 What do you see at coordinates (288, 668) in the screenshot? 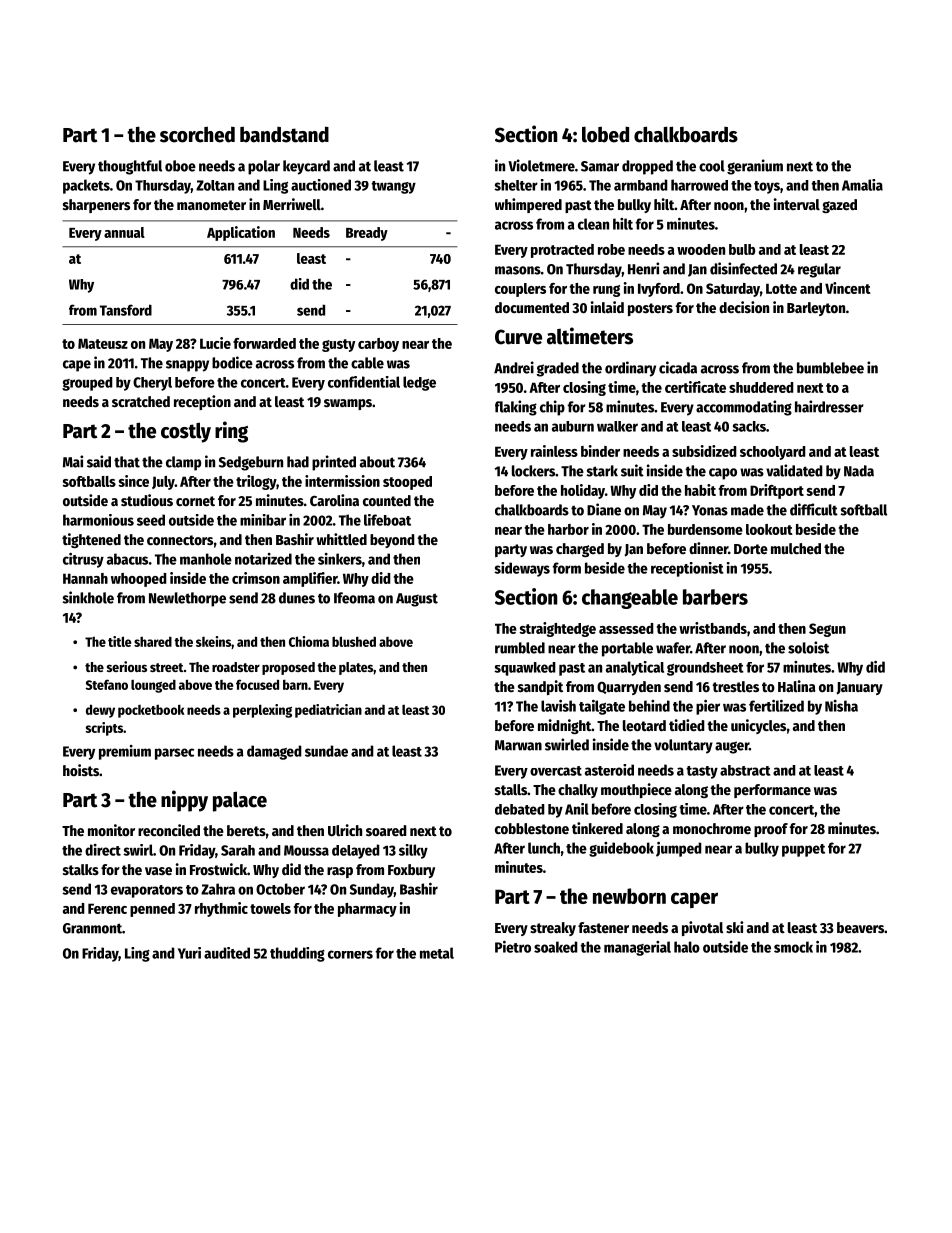
I see `proposed` at bounding box center [288, 668].
